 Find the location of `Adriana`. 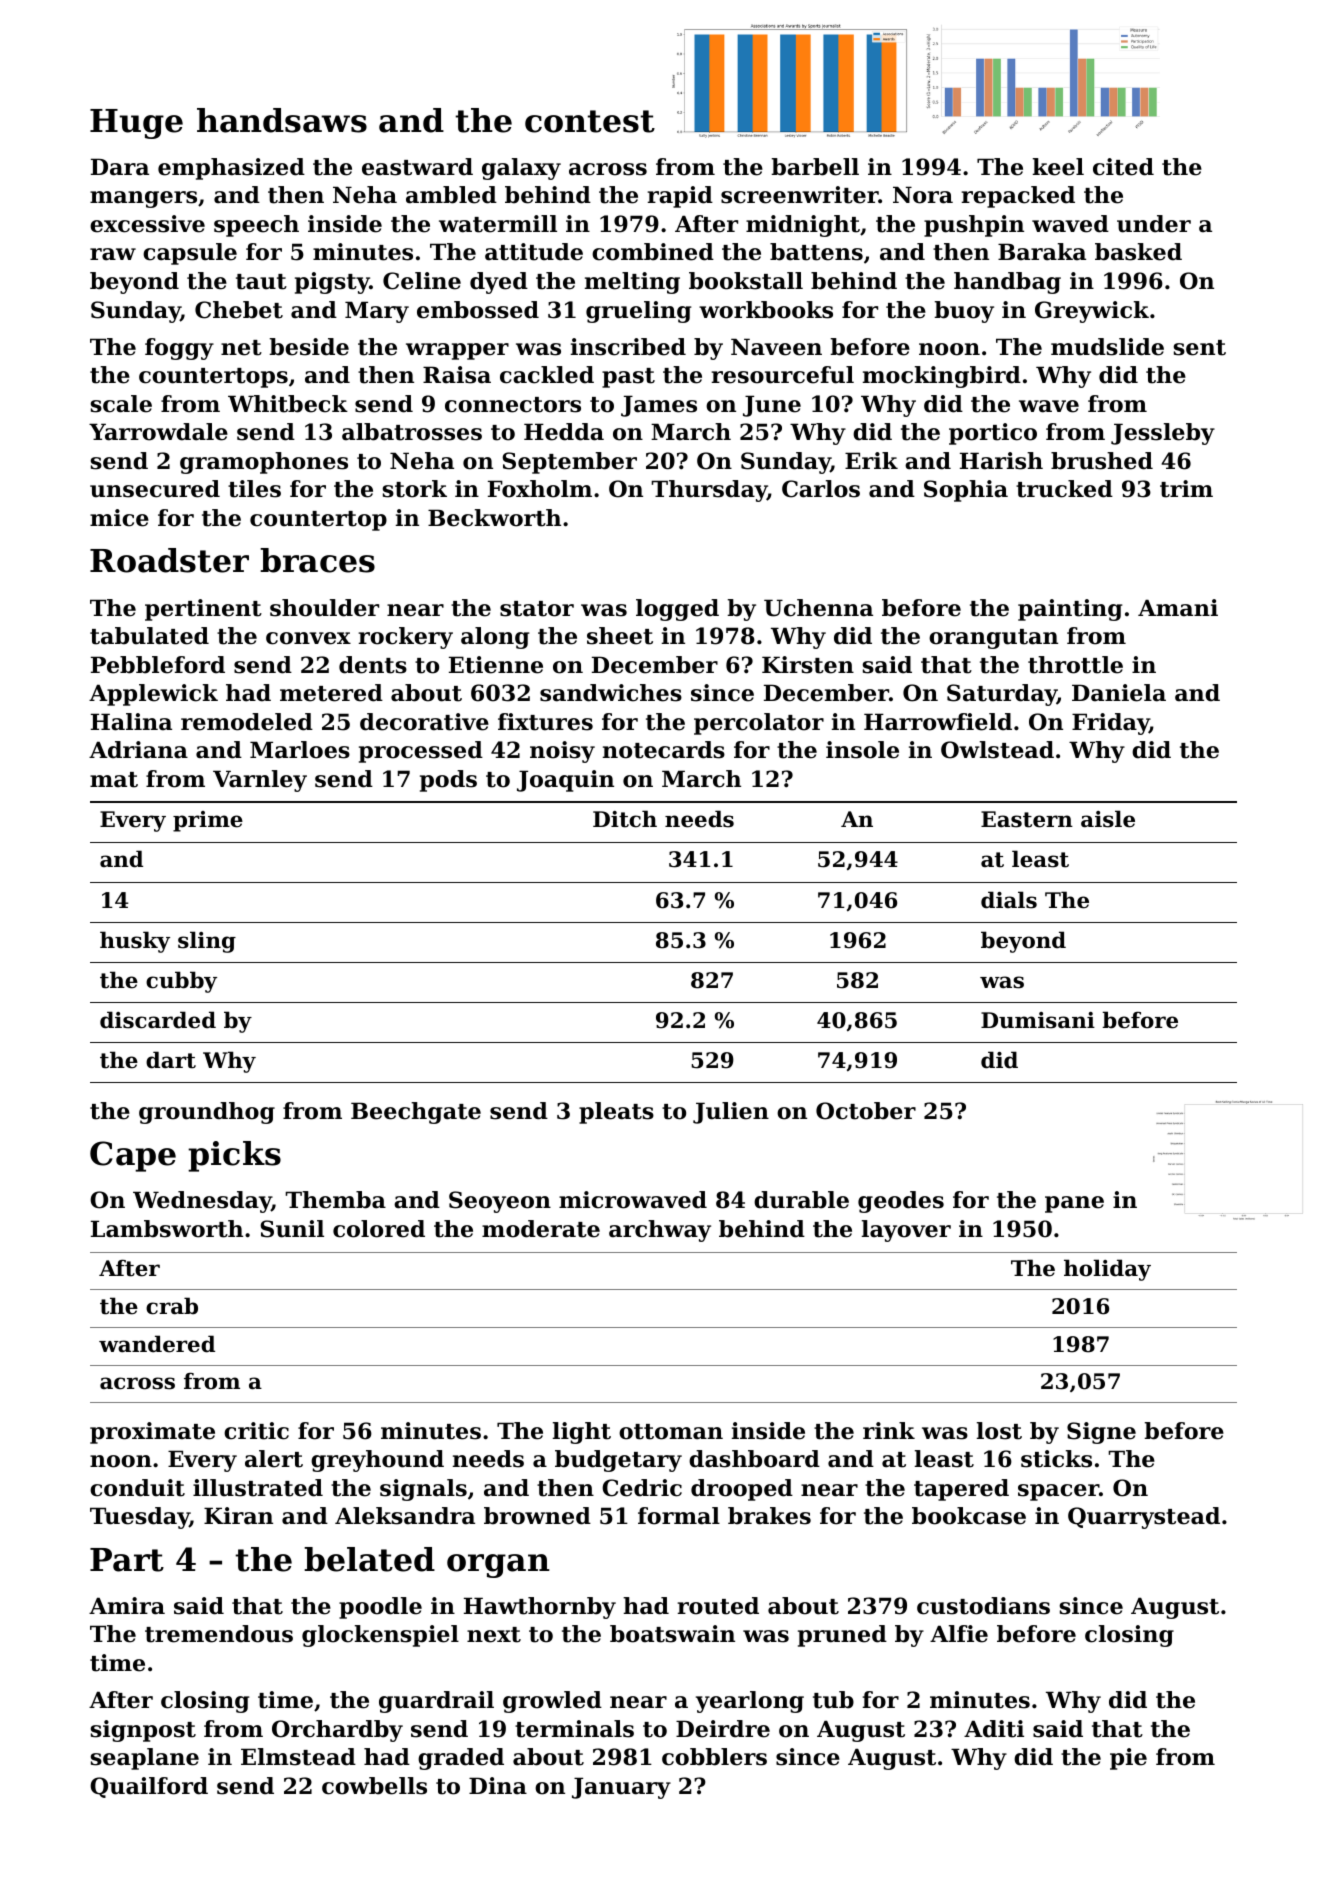

Adriana is located at coordinates (138, 750).
